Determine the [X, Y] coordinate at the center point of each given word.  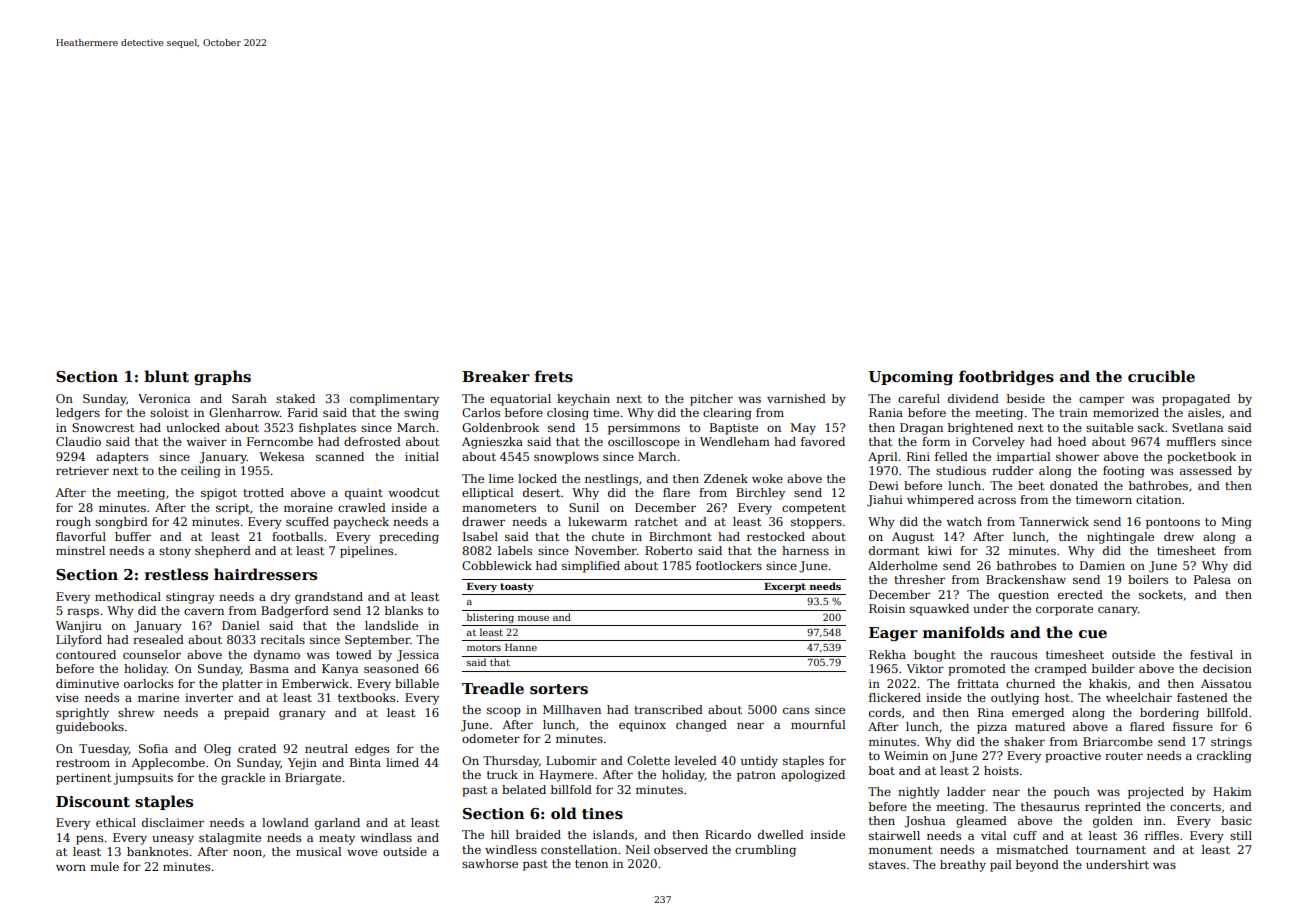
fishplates [327, 429]
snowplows [566, 458]
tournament [1111, 850]
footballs [297, 536]
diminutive [87, 683]
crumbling [765, 851]
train [1073, 412]
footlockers [729, 565]
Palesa [1212, 579]
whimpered [940, 501]
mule [104, 866]
